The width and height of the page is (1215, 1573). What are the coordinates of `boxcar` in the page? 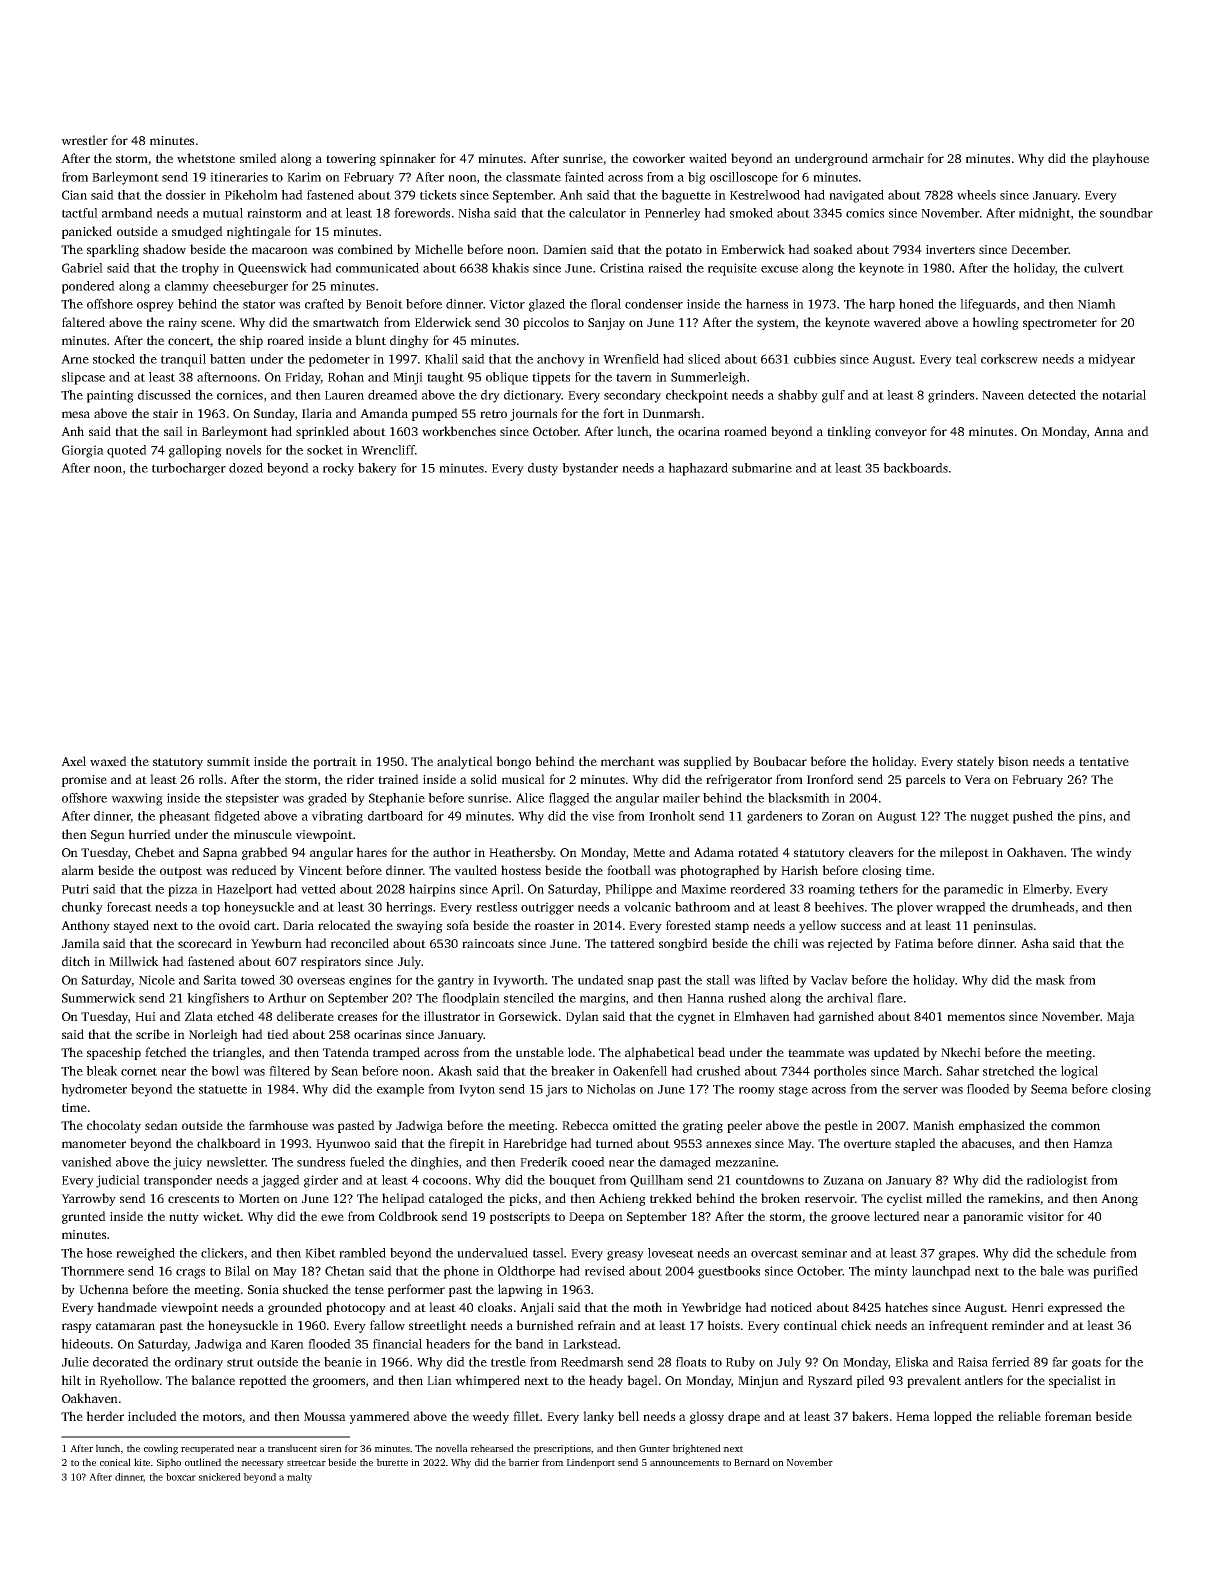 It's located at (181, 1477).
